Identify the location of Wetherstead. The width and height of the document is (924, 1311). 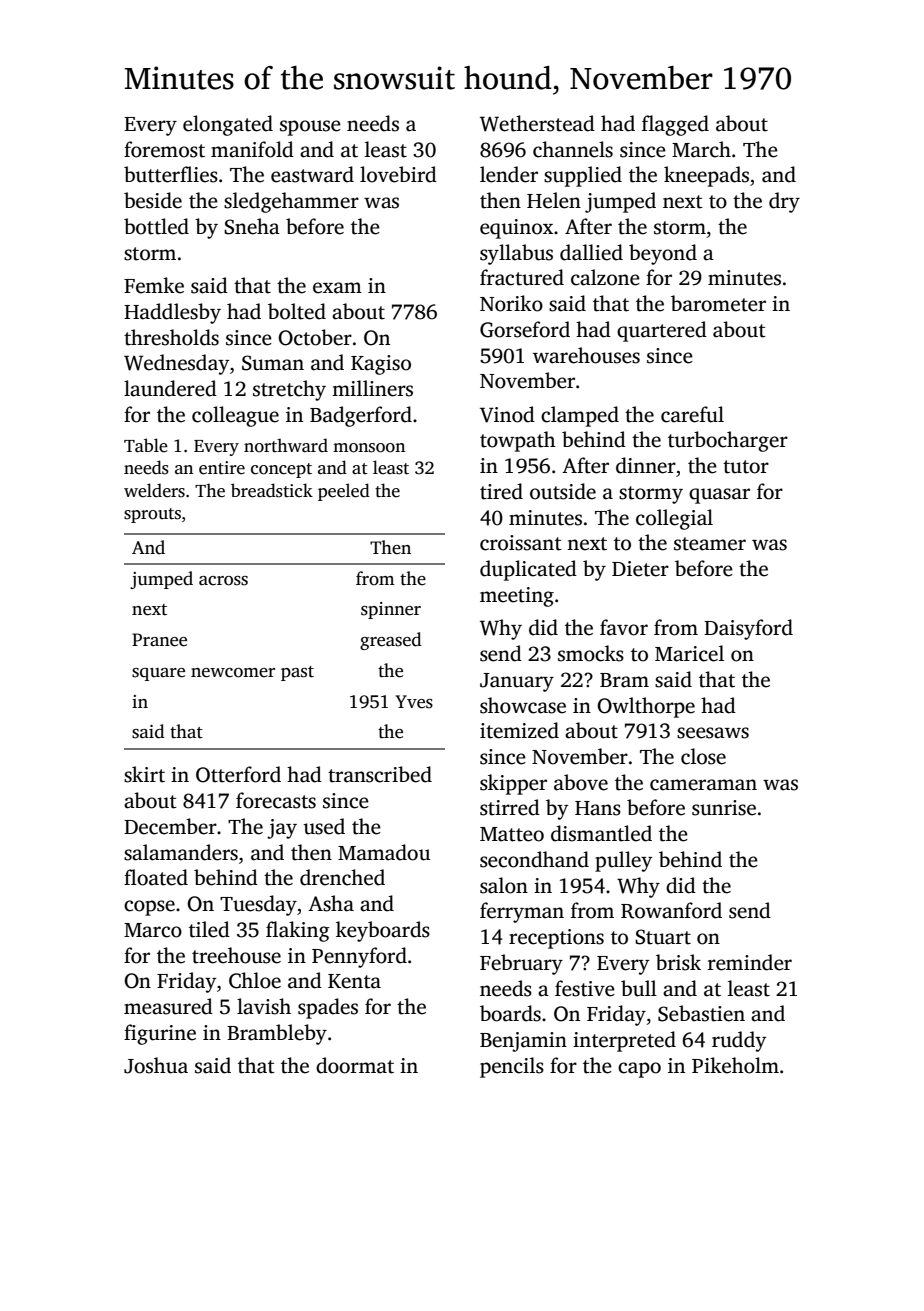
(537, 123).
